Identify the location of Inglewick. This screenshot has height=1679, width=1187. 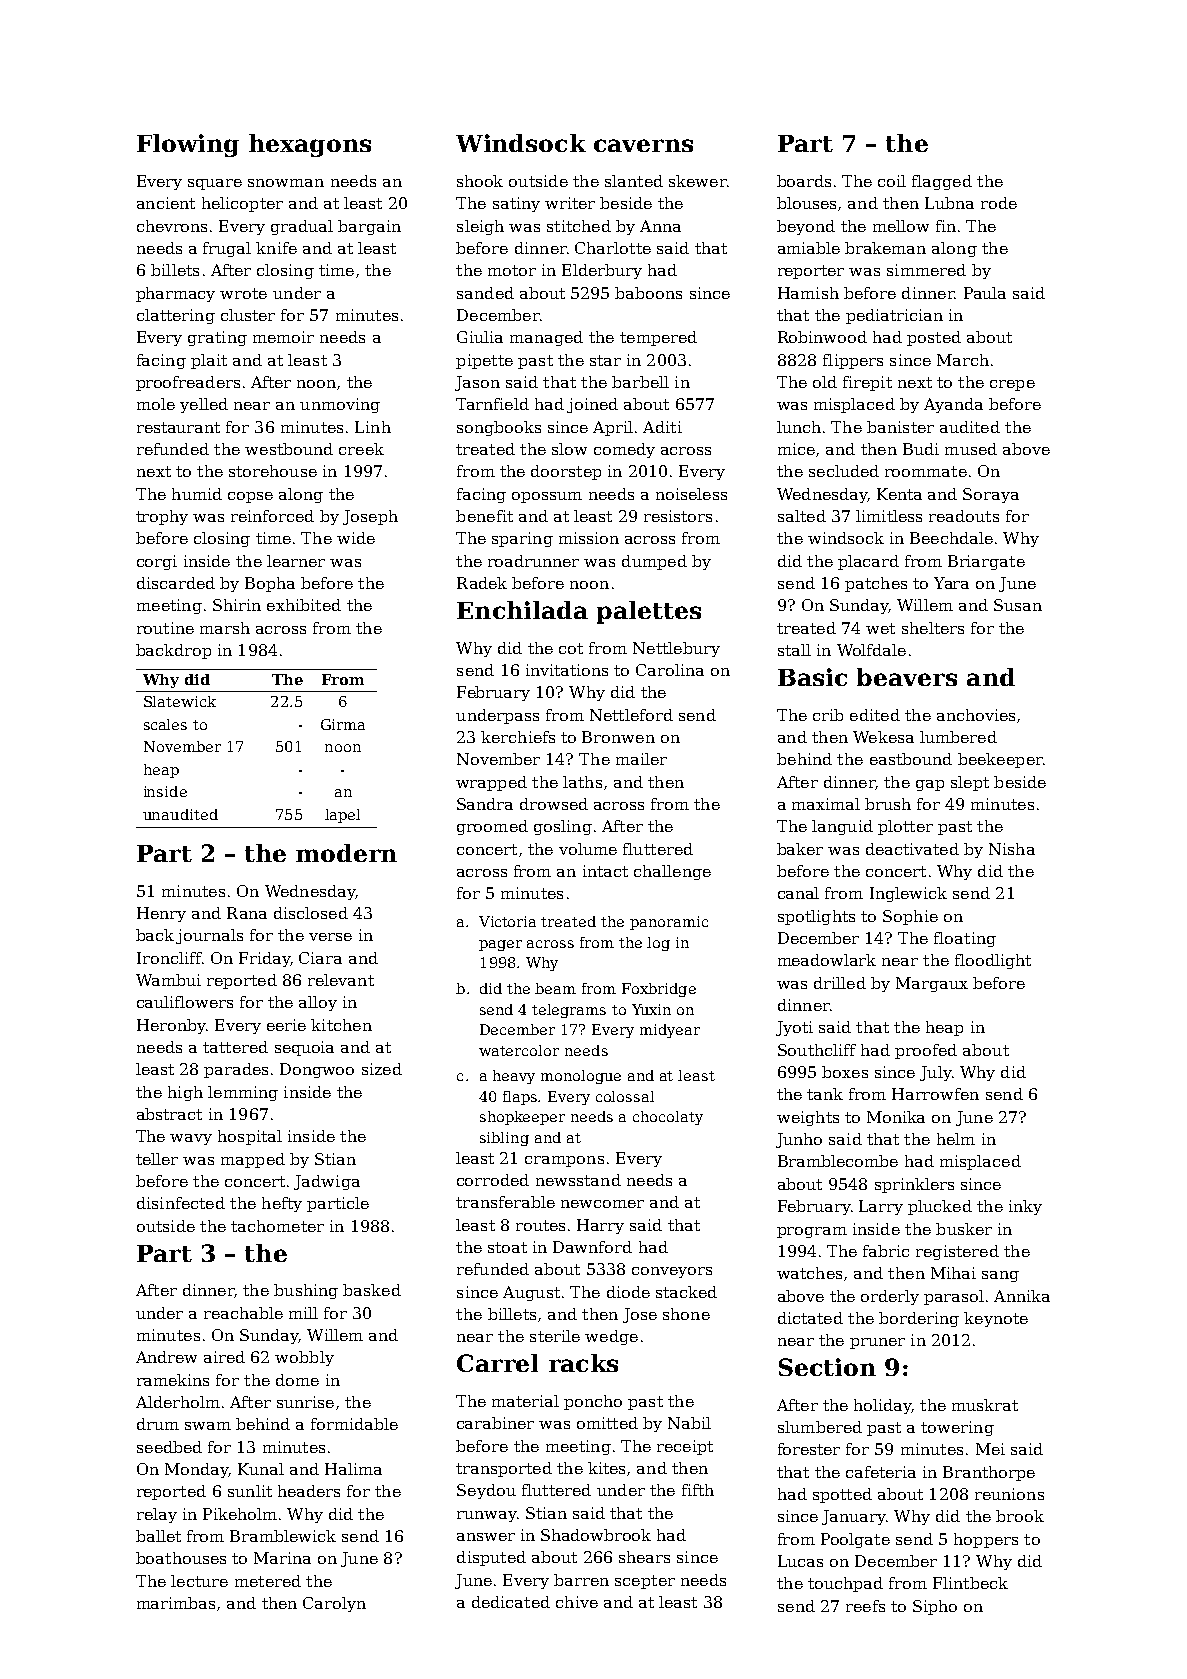
(908, 894).
